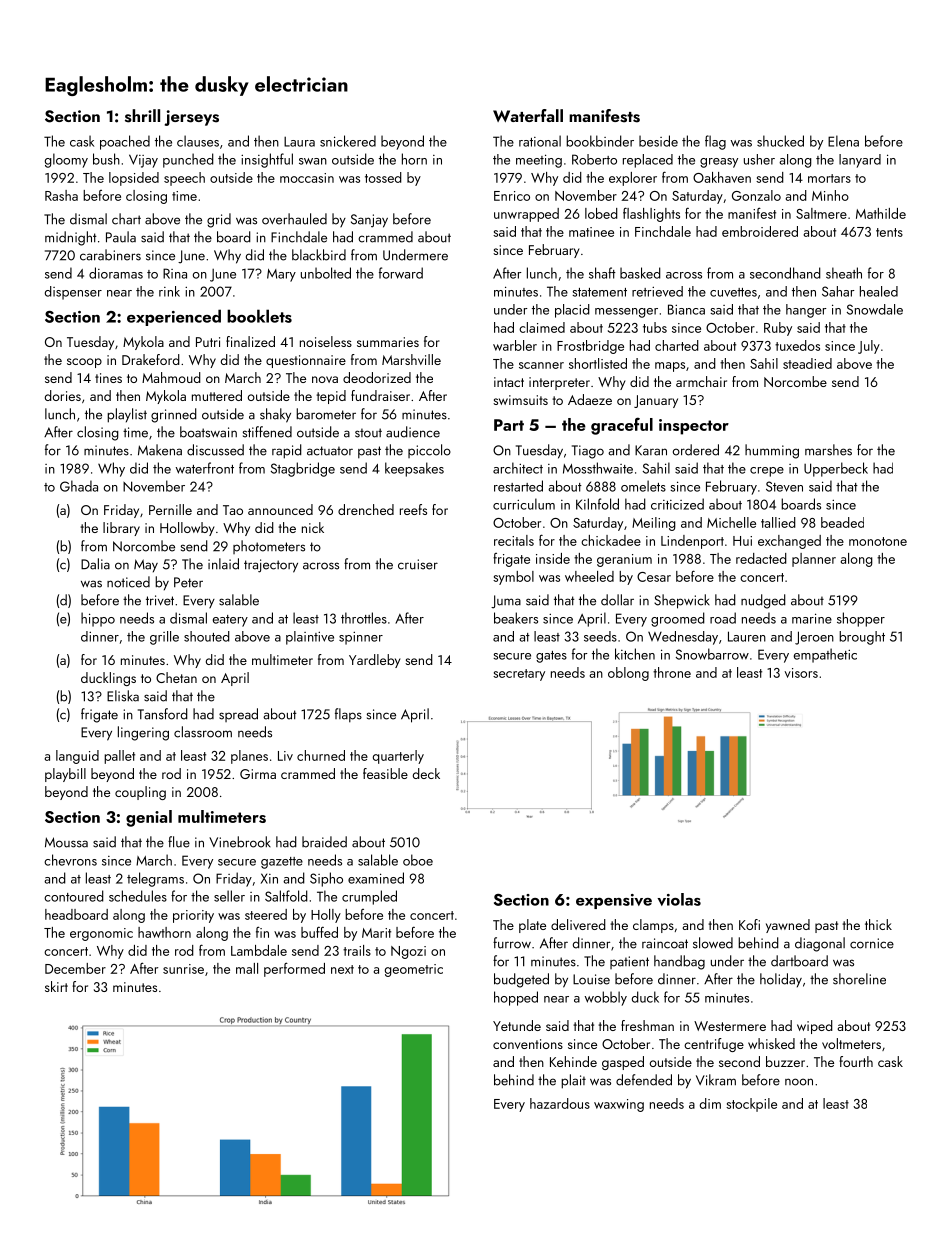  What do you see at coordinates (142, 116) in the document?
I see `shrill` at bounding box center [142, 116].
